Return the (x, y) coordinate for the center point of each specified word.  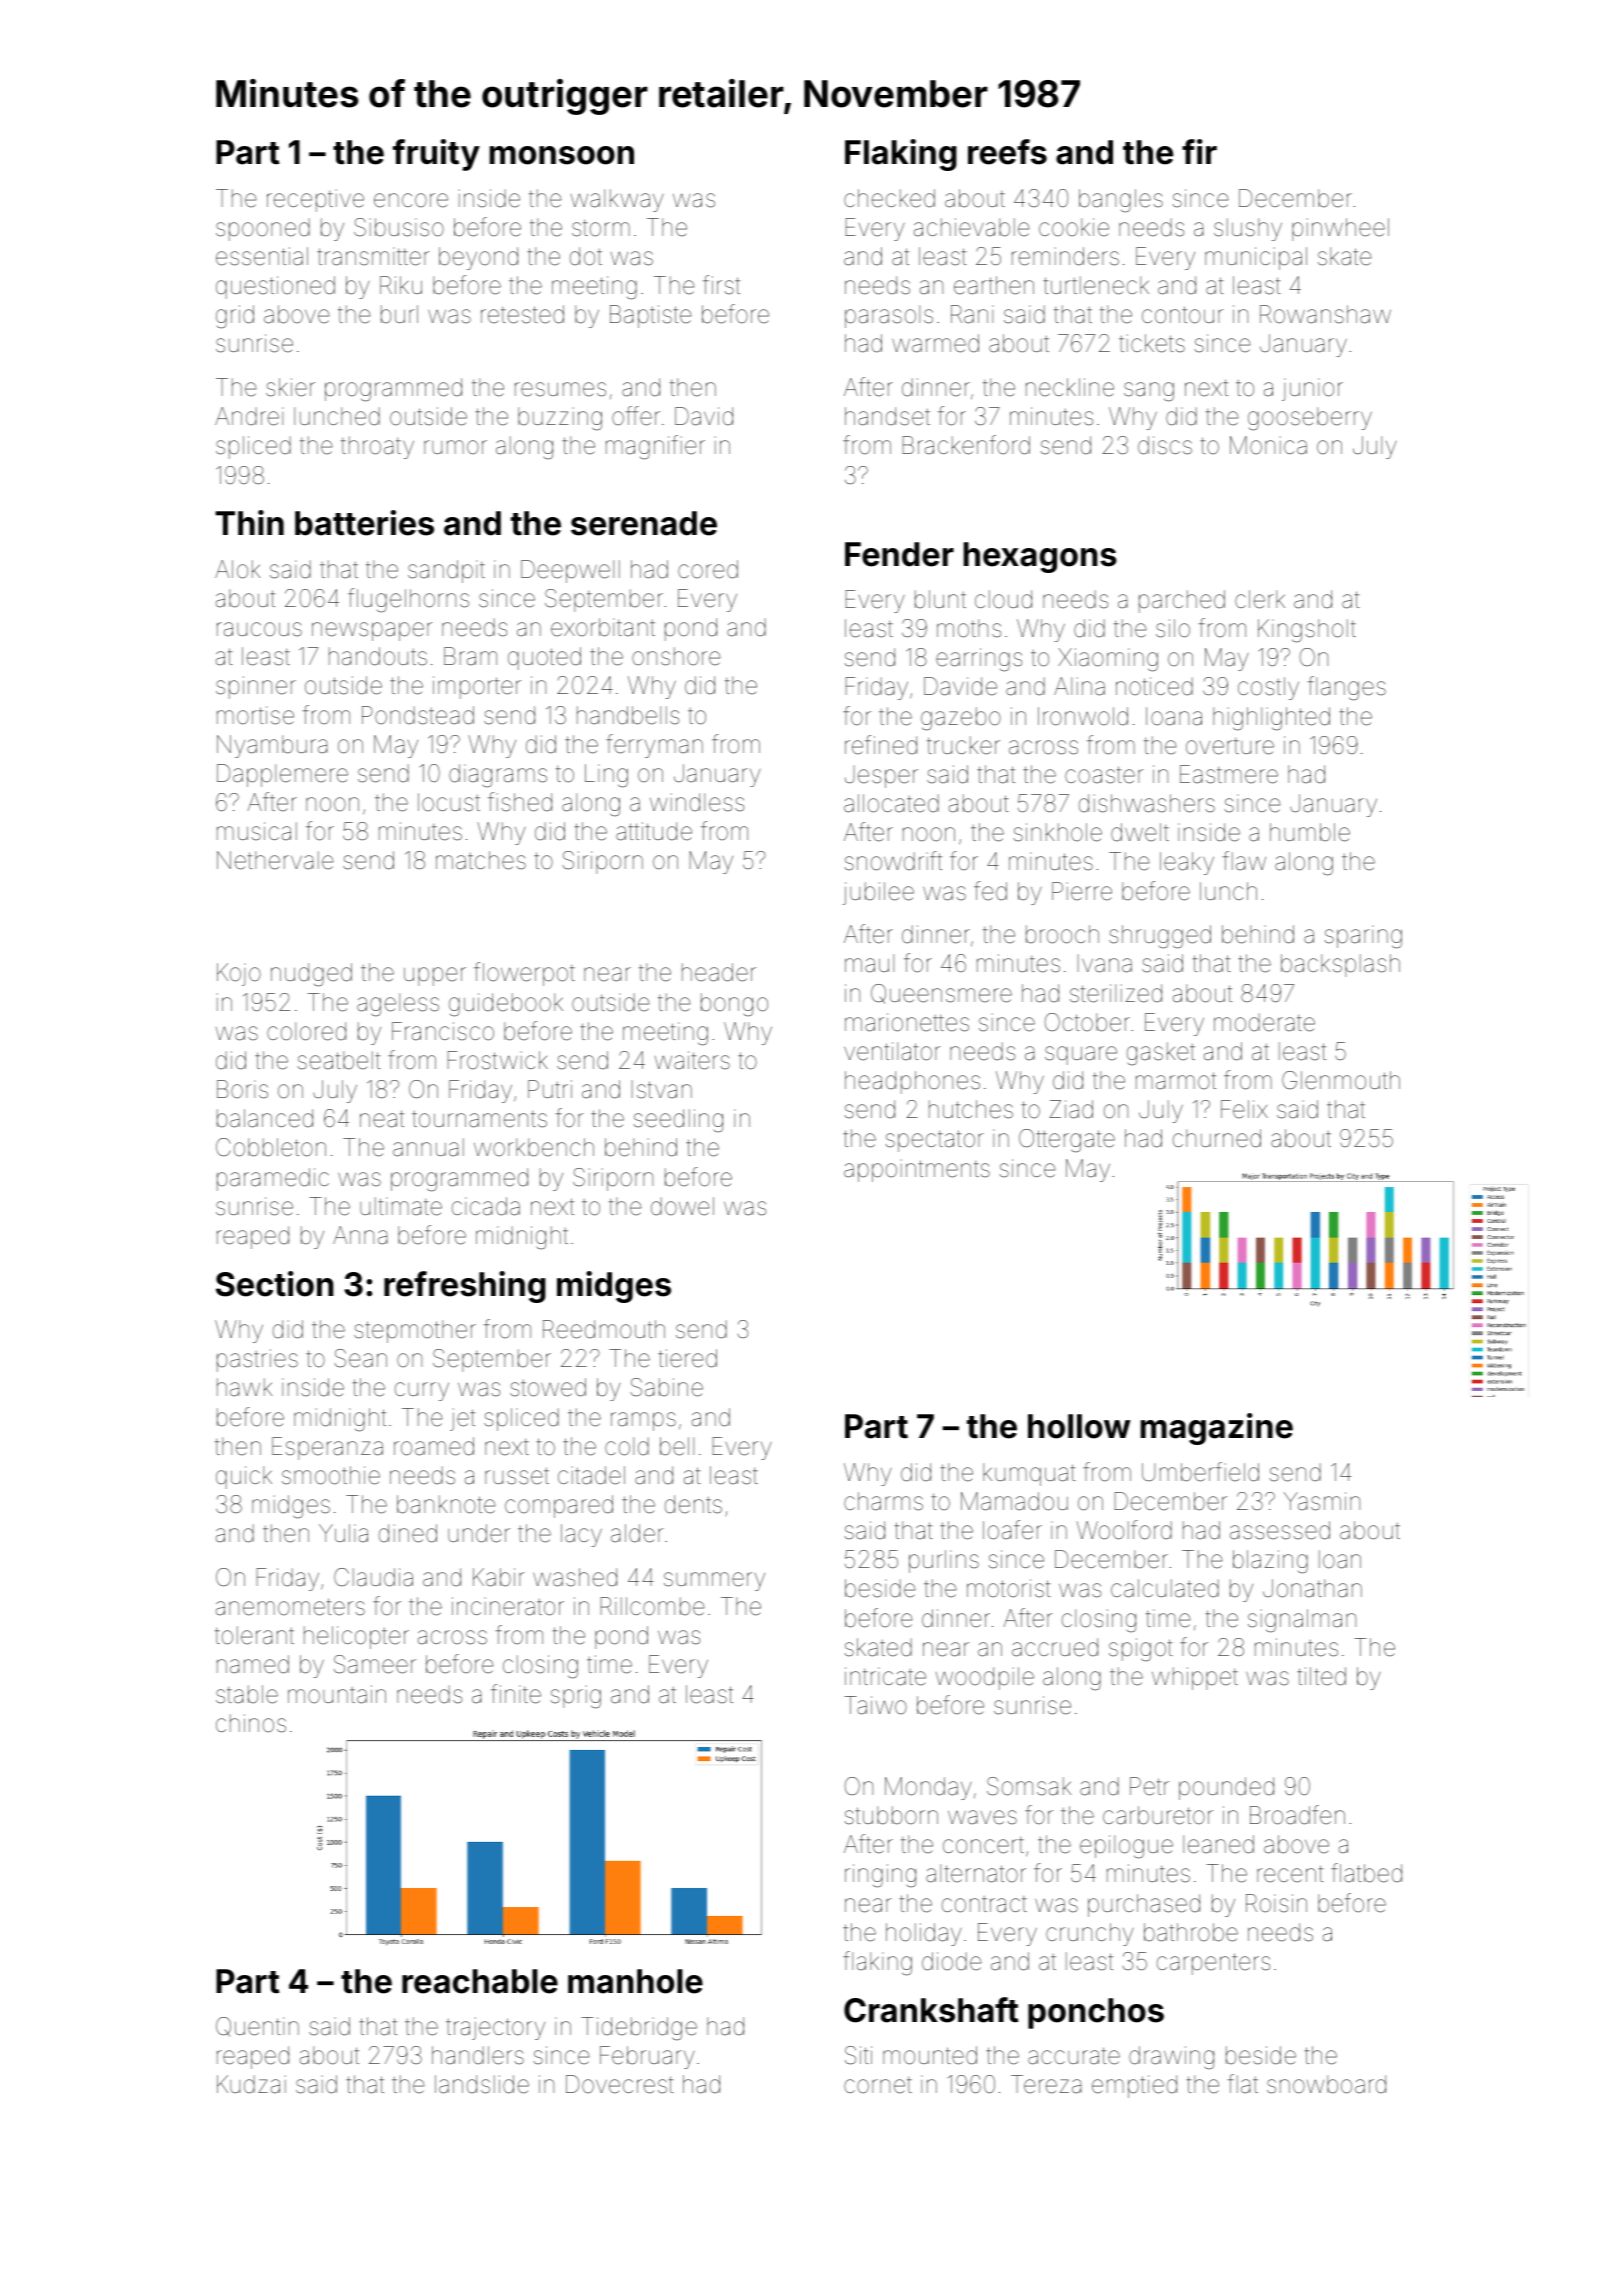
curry (422, 1391)
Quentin (257, 2027)
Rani (972, 314)
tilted (1321, 1676)
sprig (576, 1697)
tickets (1152, 343)
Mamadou (1014, 1501)
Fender (899, 554)
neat (382, 1119)
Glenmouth (1341, 1080)
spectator (935, 1141)
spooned (263, 229)
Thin (249, 522)
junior (1312, 389)
